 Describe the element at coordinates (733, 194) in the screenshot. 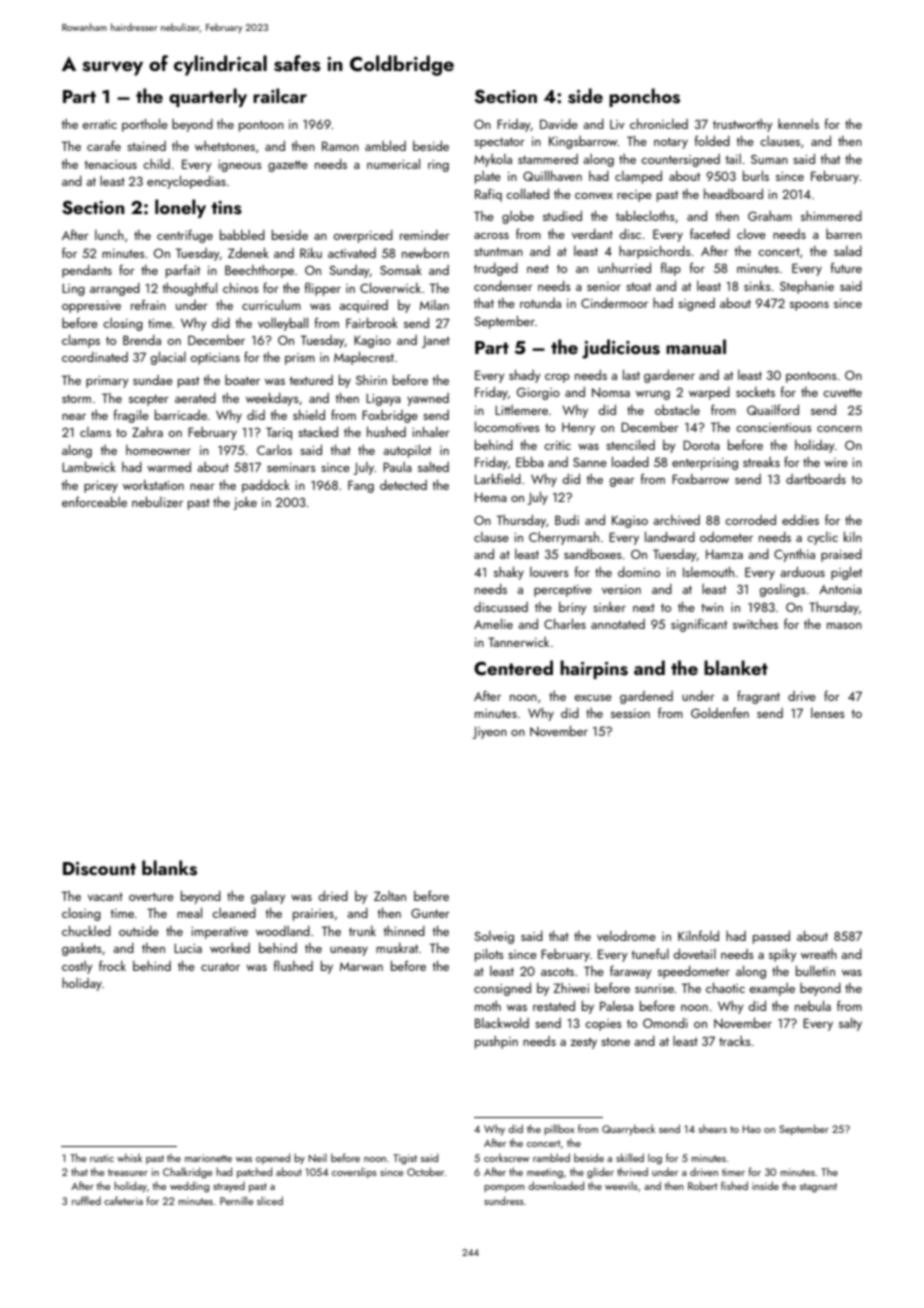

I see `headboard` at that location.
